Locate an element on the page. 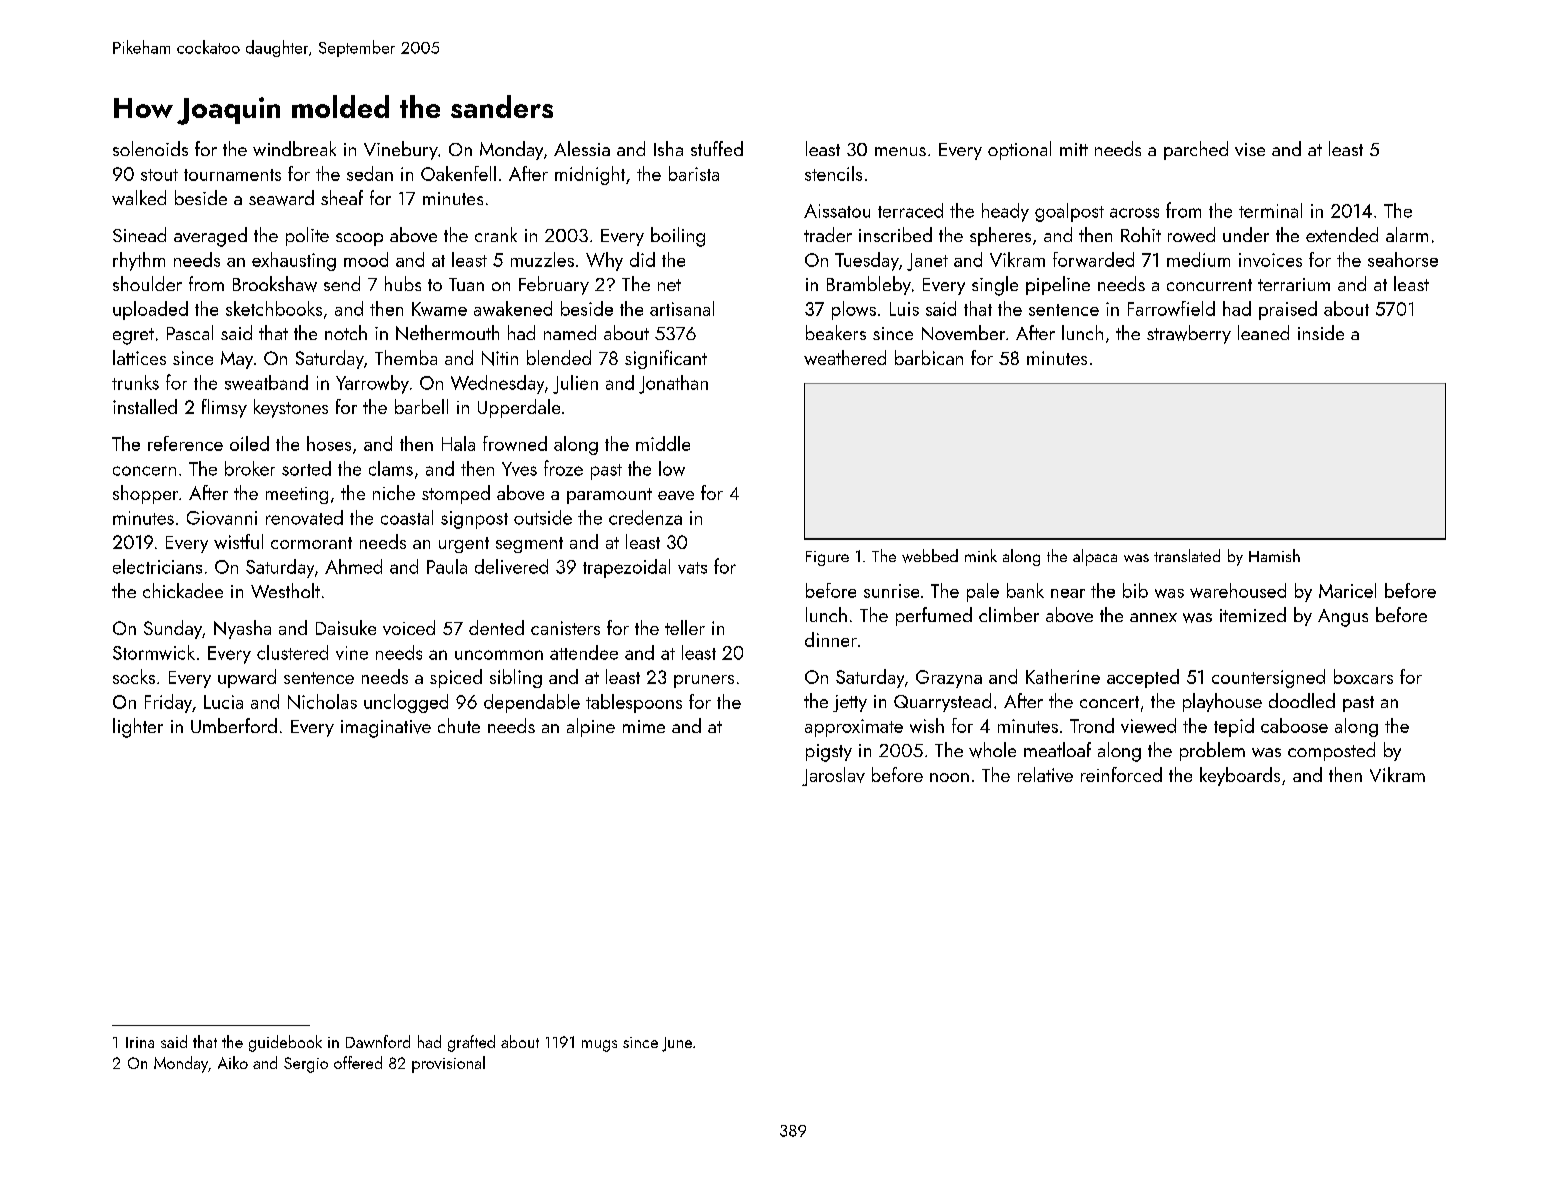  leaned is located at coordinates (1263, 332).
